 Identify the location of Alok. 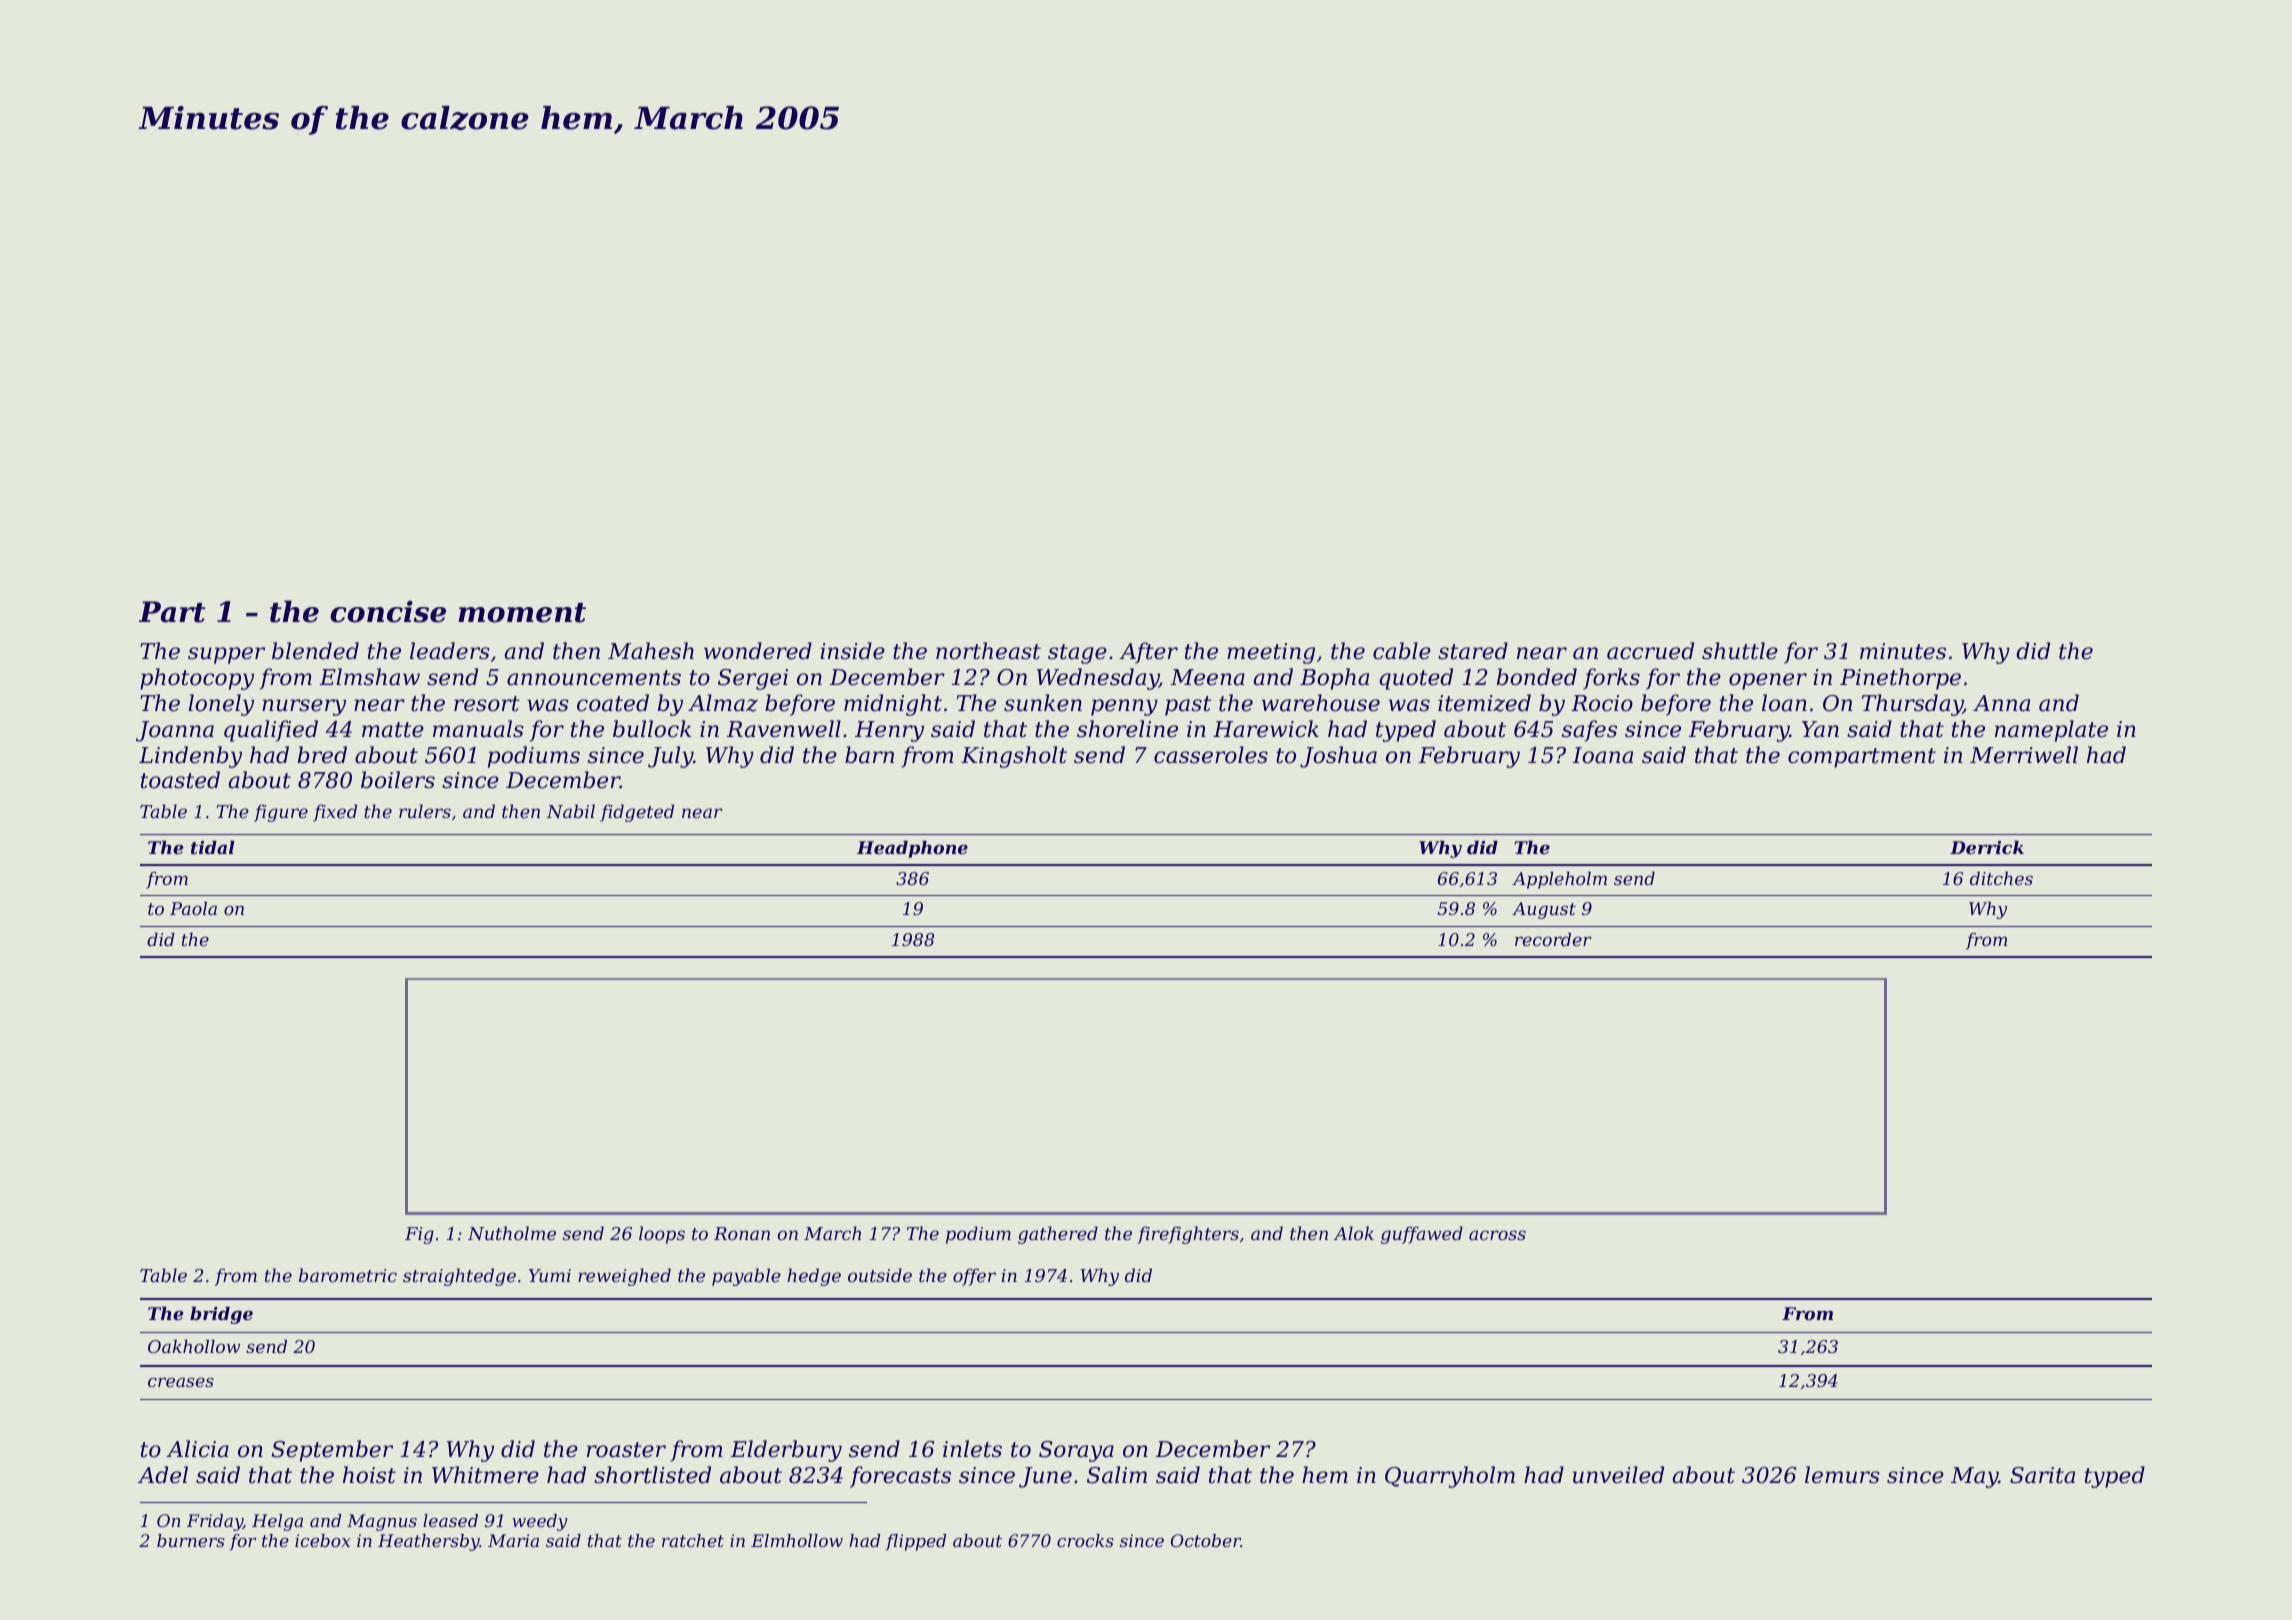
(1354, 1233).
